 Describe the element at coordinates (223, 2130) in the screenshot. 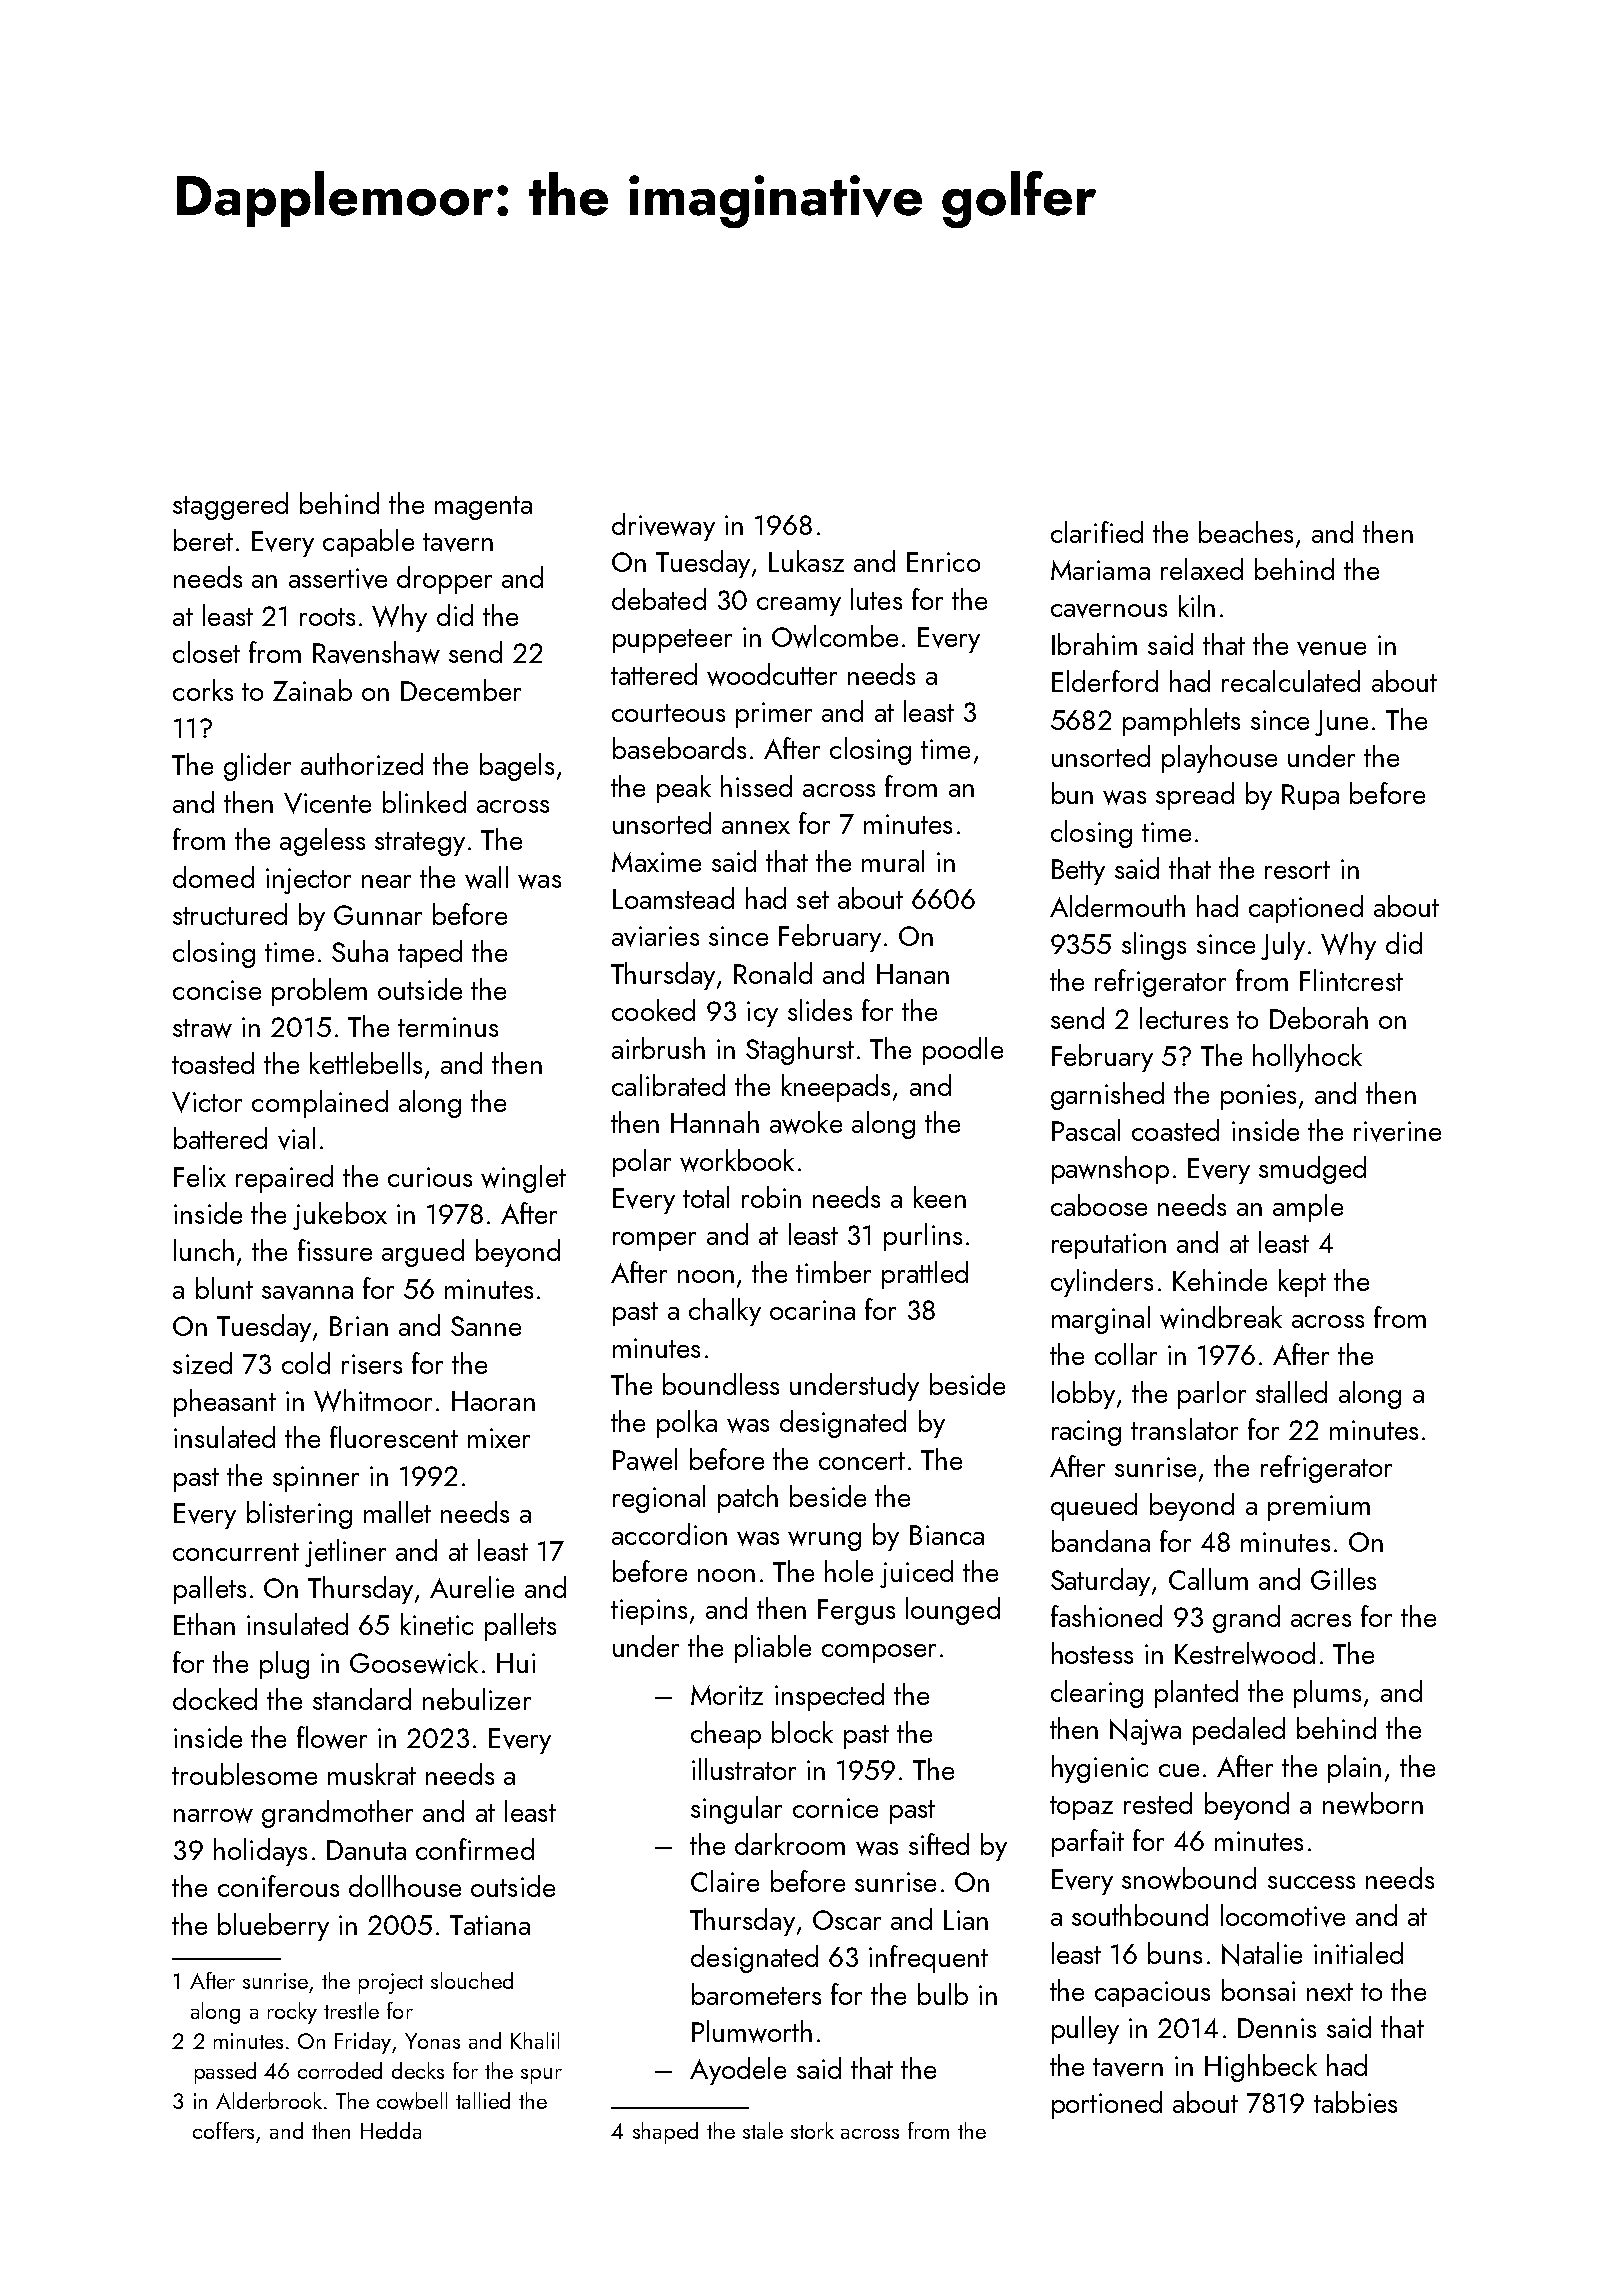

I see `coffers` at that location.
